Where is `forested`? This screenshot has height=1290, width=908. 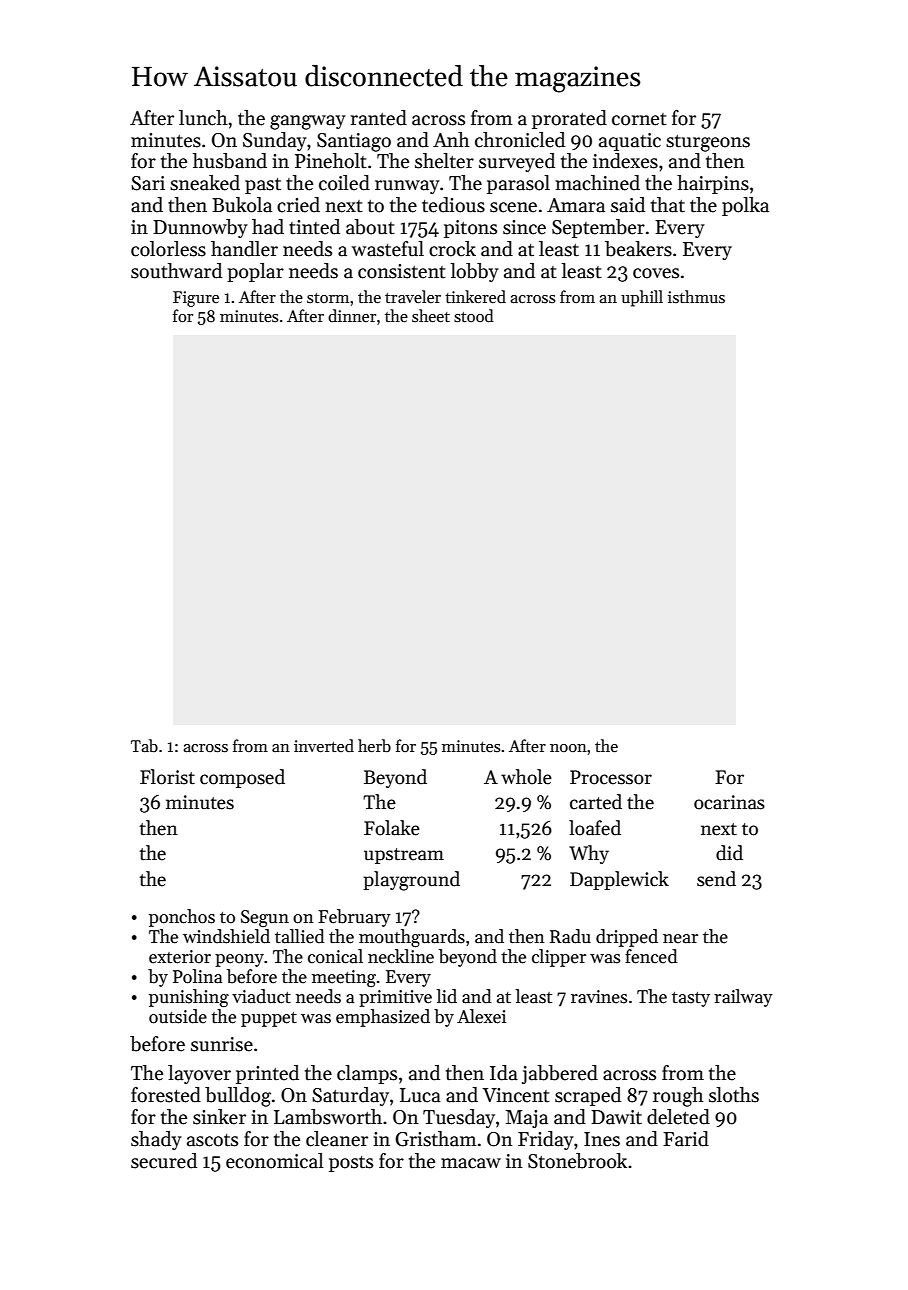 forested is located at coordinates (166, 1095).
